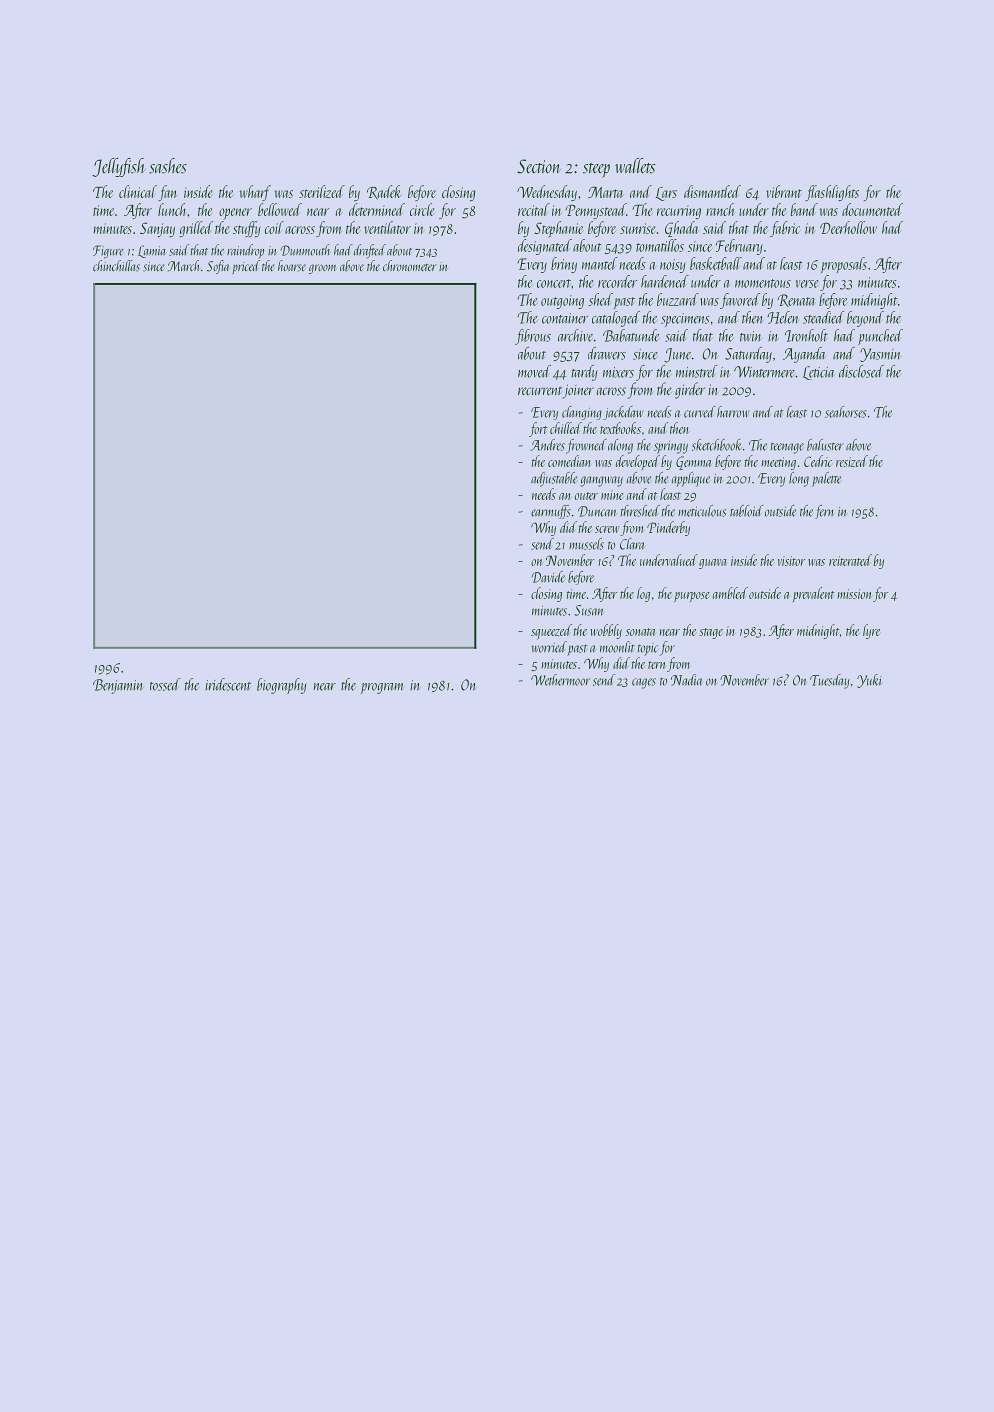  Describe the element at coordinates (869, 681) in the screenshot. I see `Yuki` at that location.
